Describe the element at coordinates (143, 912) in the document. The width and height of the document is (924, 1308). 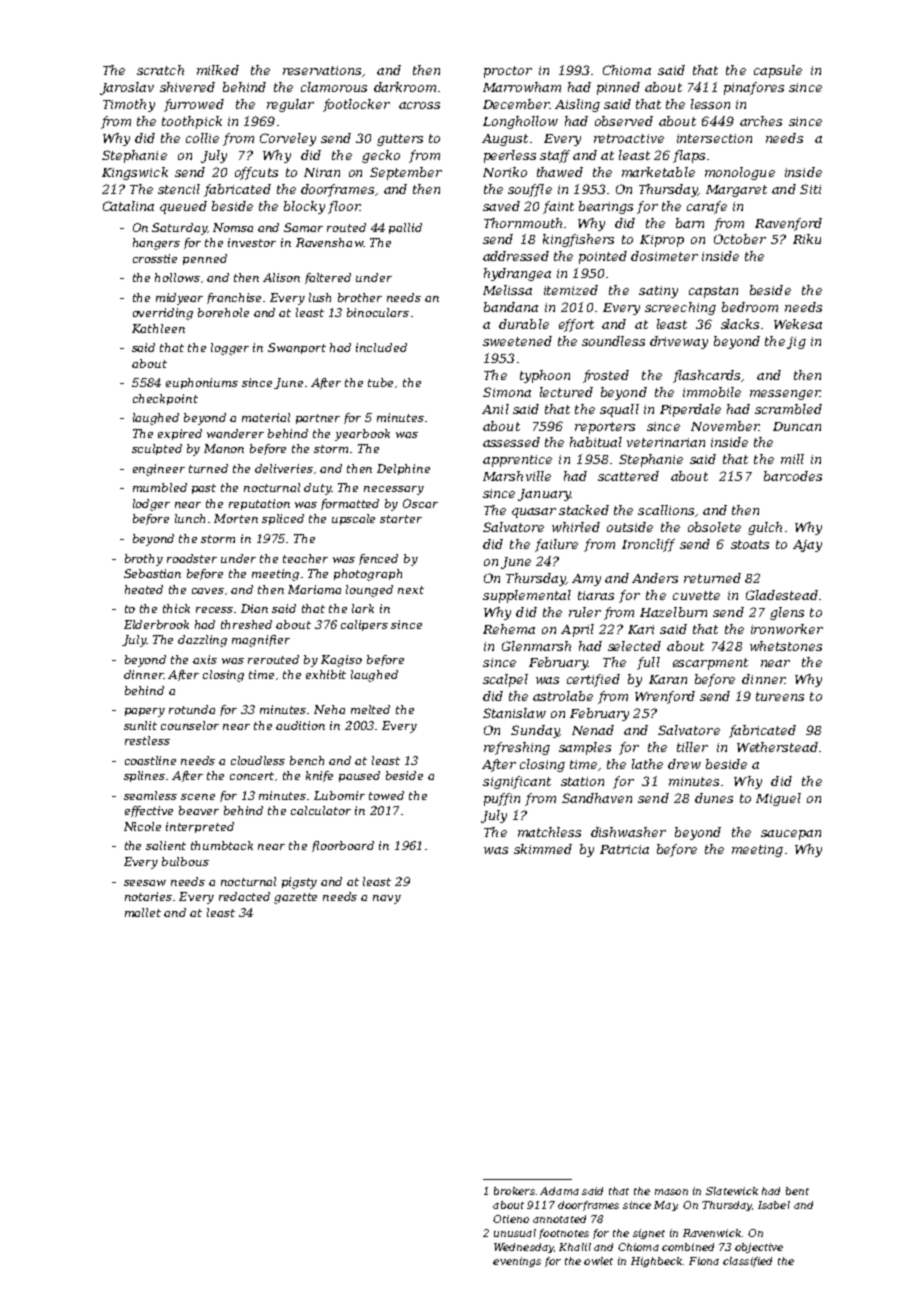
I see `mallet` at that location.
